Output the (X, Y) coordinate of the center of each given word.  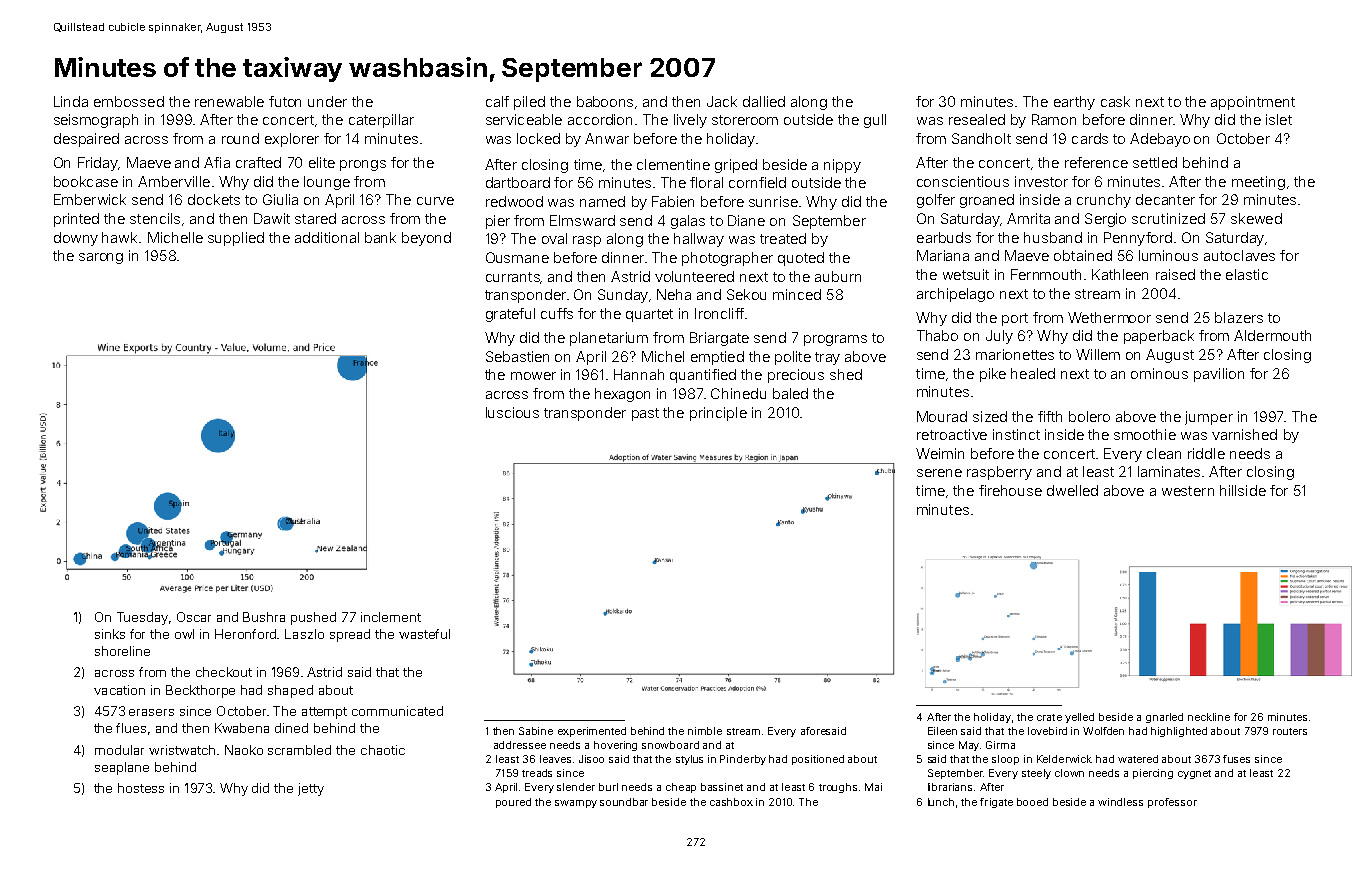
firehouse (1010, 490)
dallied (764, 101)
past (645, 414)
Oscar (194, 617)
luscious (512, 412)
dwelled (1072, 490)
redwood (514, 201)
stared (315, 218)
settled (1155, 162)
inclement (391, 617)
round (240, 138)
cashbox (731, 802)
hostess (141, 788)
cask (1115, 101)
